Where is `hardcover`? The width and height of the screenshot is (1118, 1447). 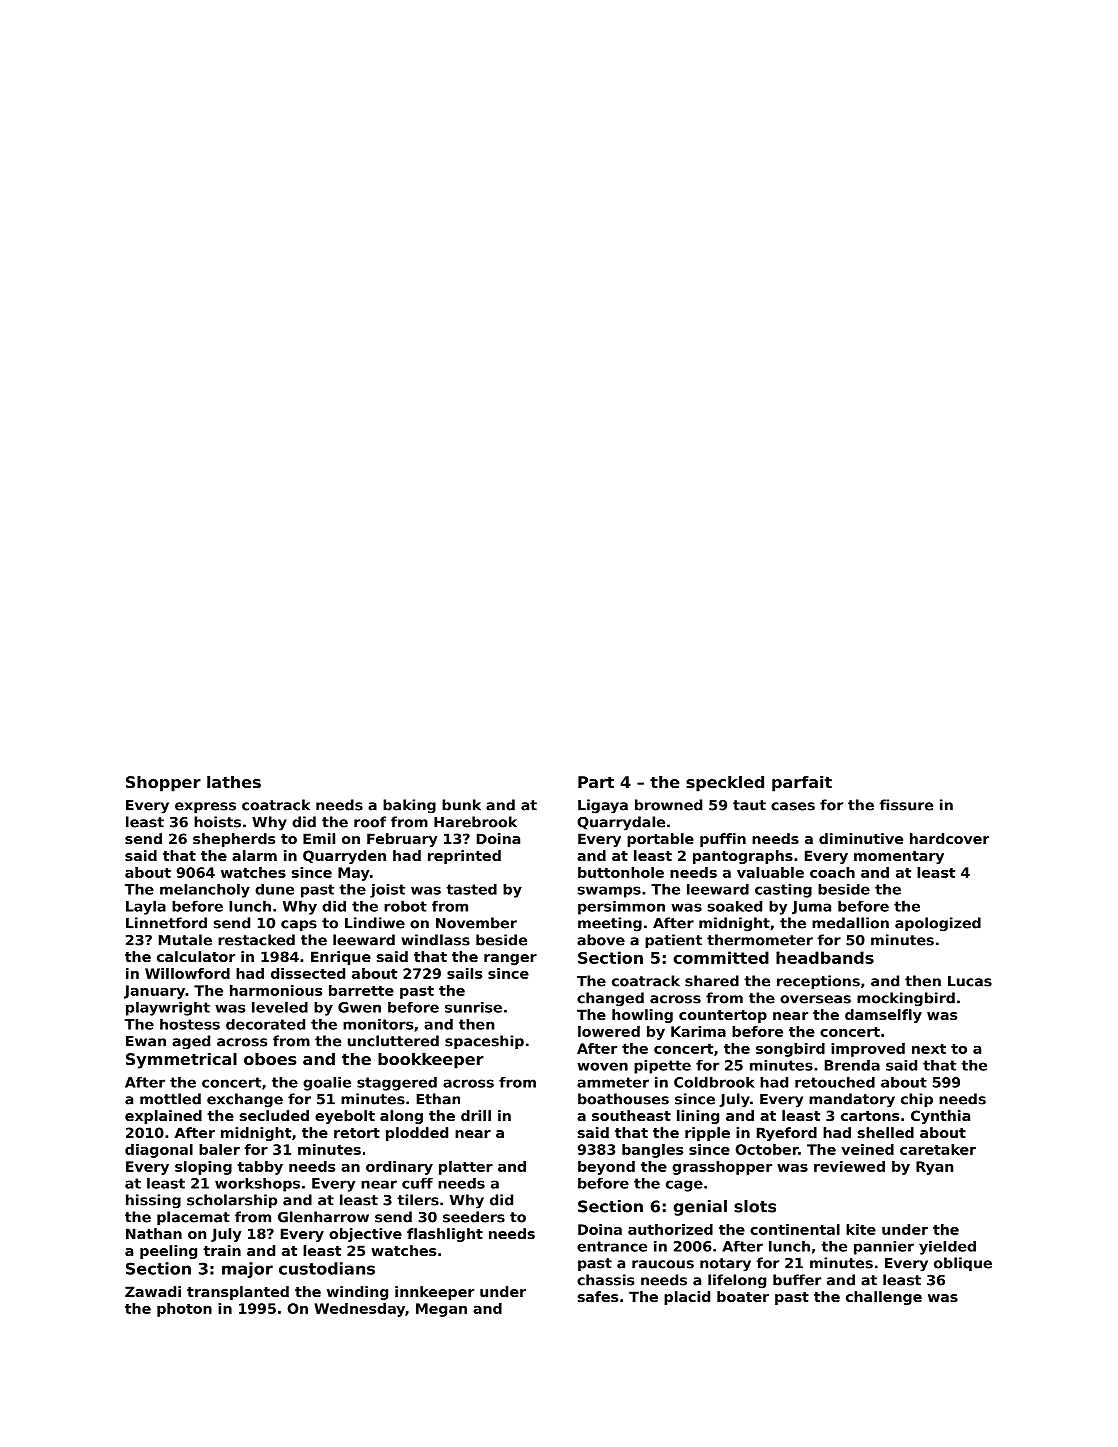 hardcover is located at coordinates (949, 838).
